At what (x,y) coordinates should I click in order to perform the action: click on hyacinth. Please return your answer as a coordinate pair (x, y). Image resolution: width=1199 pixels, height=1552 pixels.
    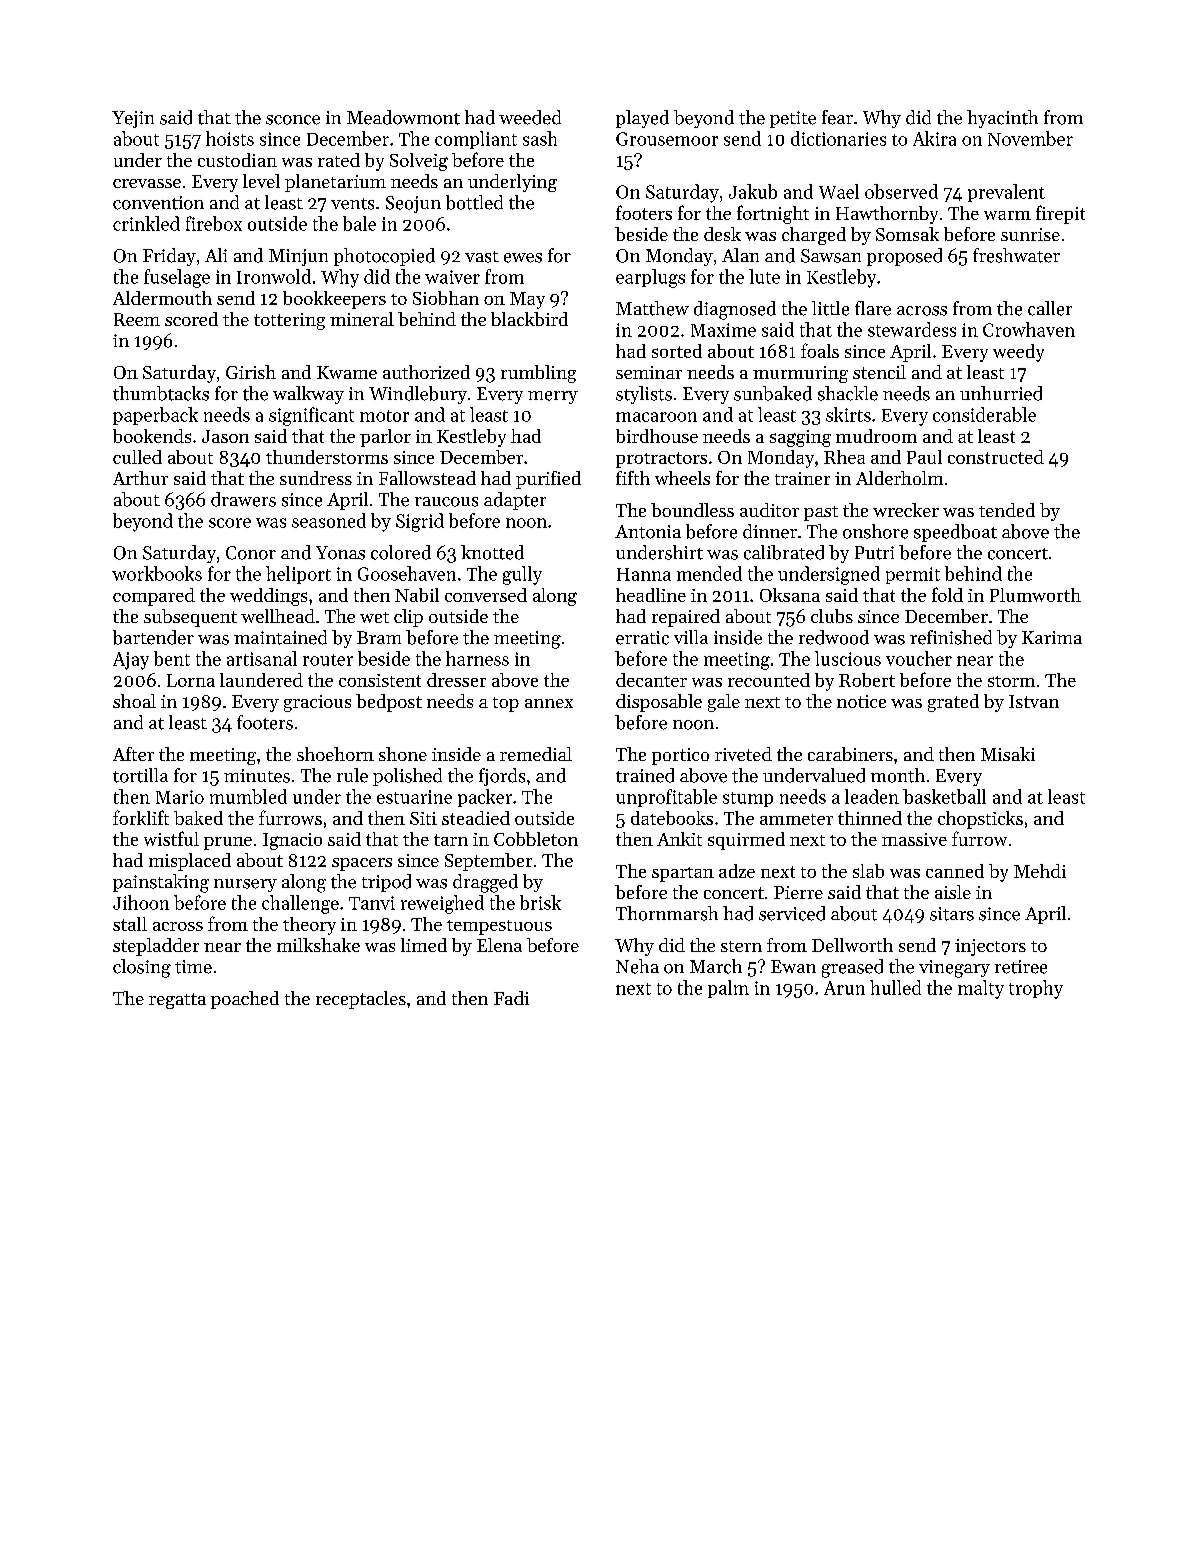
    Looking at the image, I should click on (1002, 119).
